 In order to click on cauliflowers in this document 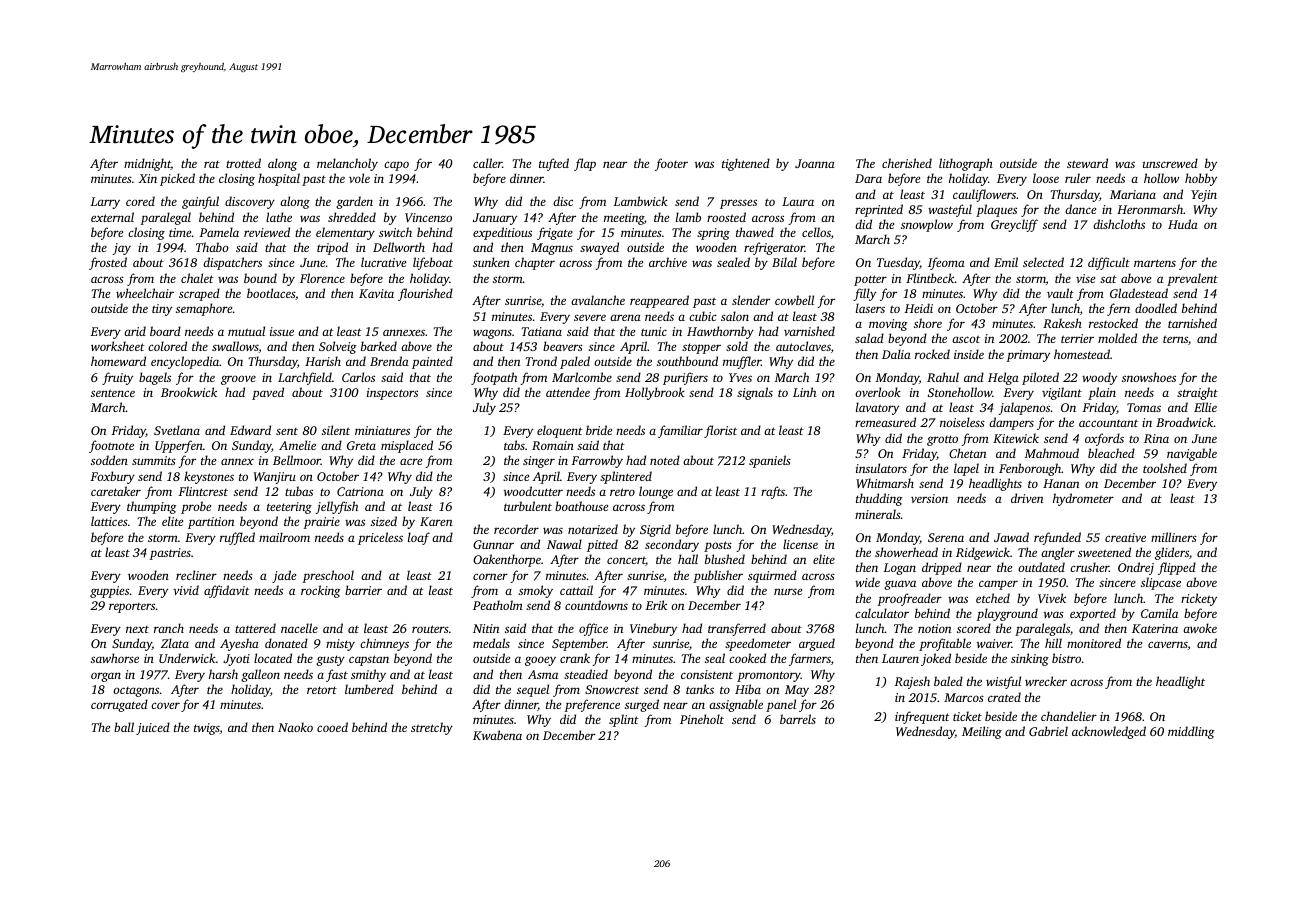, I will do `click(984, 195)`.
